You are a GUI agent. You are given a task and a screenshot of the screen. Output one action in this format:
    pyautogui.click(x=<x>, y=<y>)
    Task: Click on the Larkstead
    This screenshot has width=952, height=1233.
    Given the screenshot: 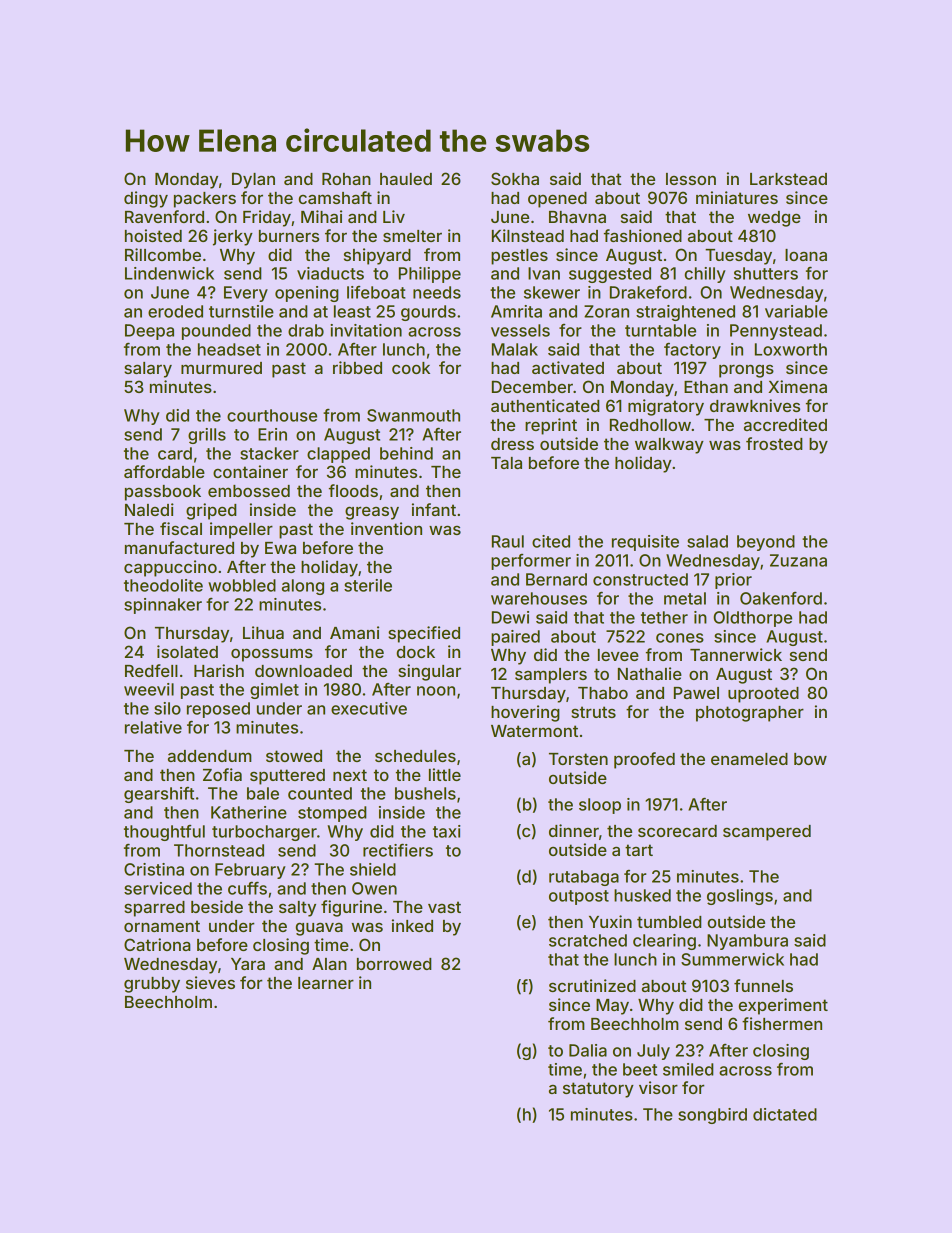 What is the action you would take?
    pyautogui.click(x=788, y=179)
